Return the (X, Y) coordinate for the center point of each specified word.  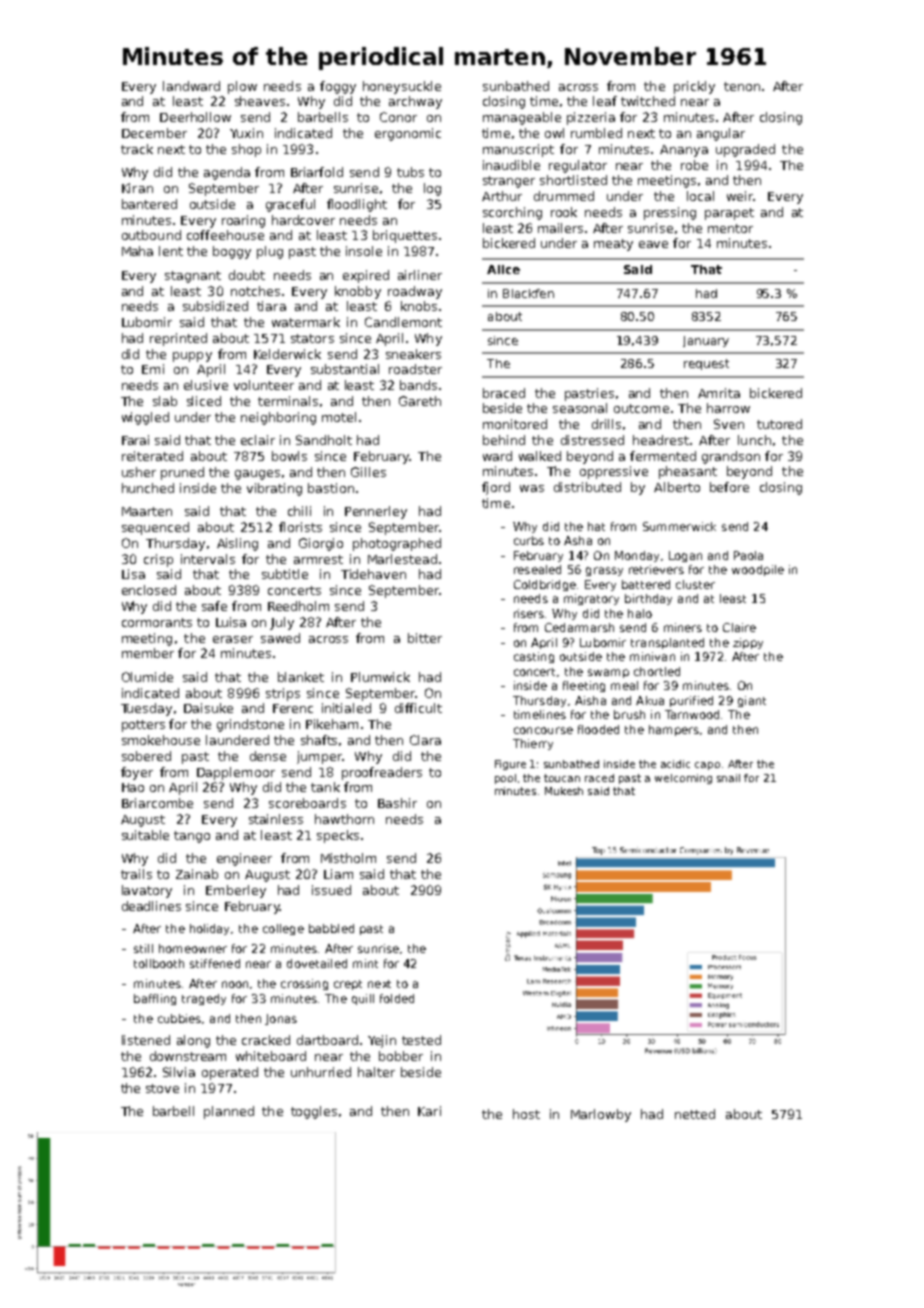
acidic (675, 764)
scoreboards (307, 803)
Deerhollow (195, 117)
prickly (694, 87)
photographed (397, 544)
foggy (338, 87)
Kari (429, 1111)
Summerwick (679, 526)
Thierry (533, 744)
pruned (182, 473)
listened (146, 1040)
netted (695, 1114)
